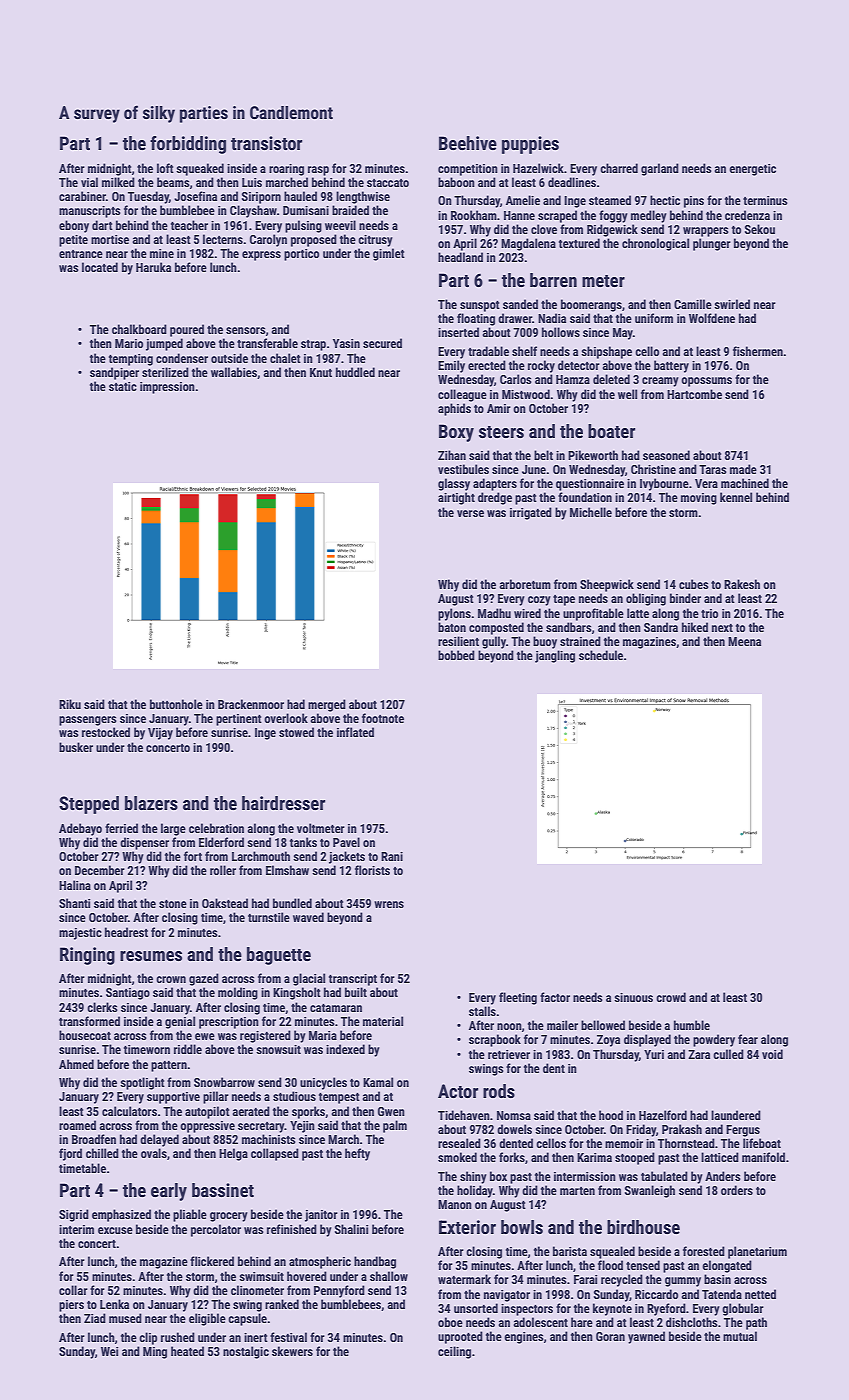  What do you see at coordinates (389, 1276) in the screenshot?
I see `shallow` at bounding box center [389, 1276].
